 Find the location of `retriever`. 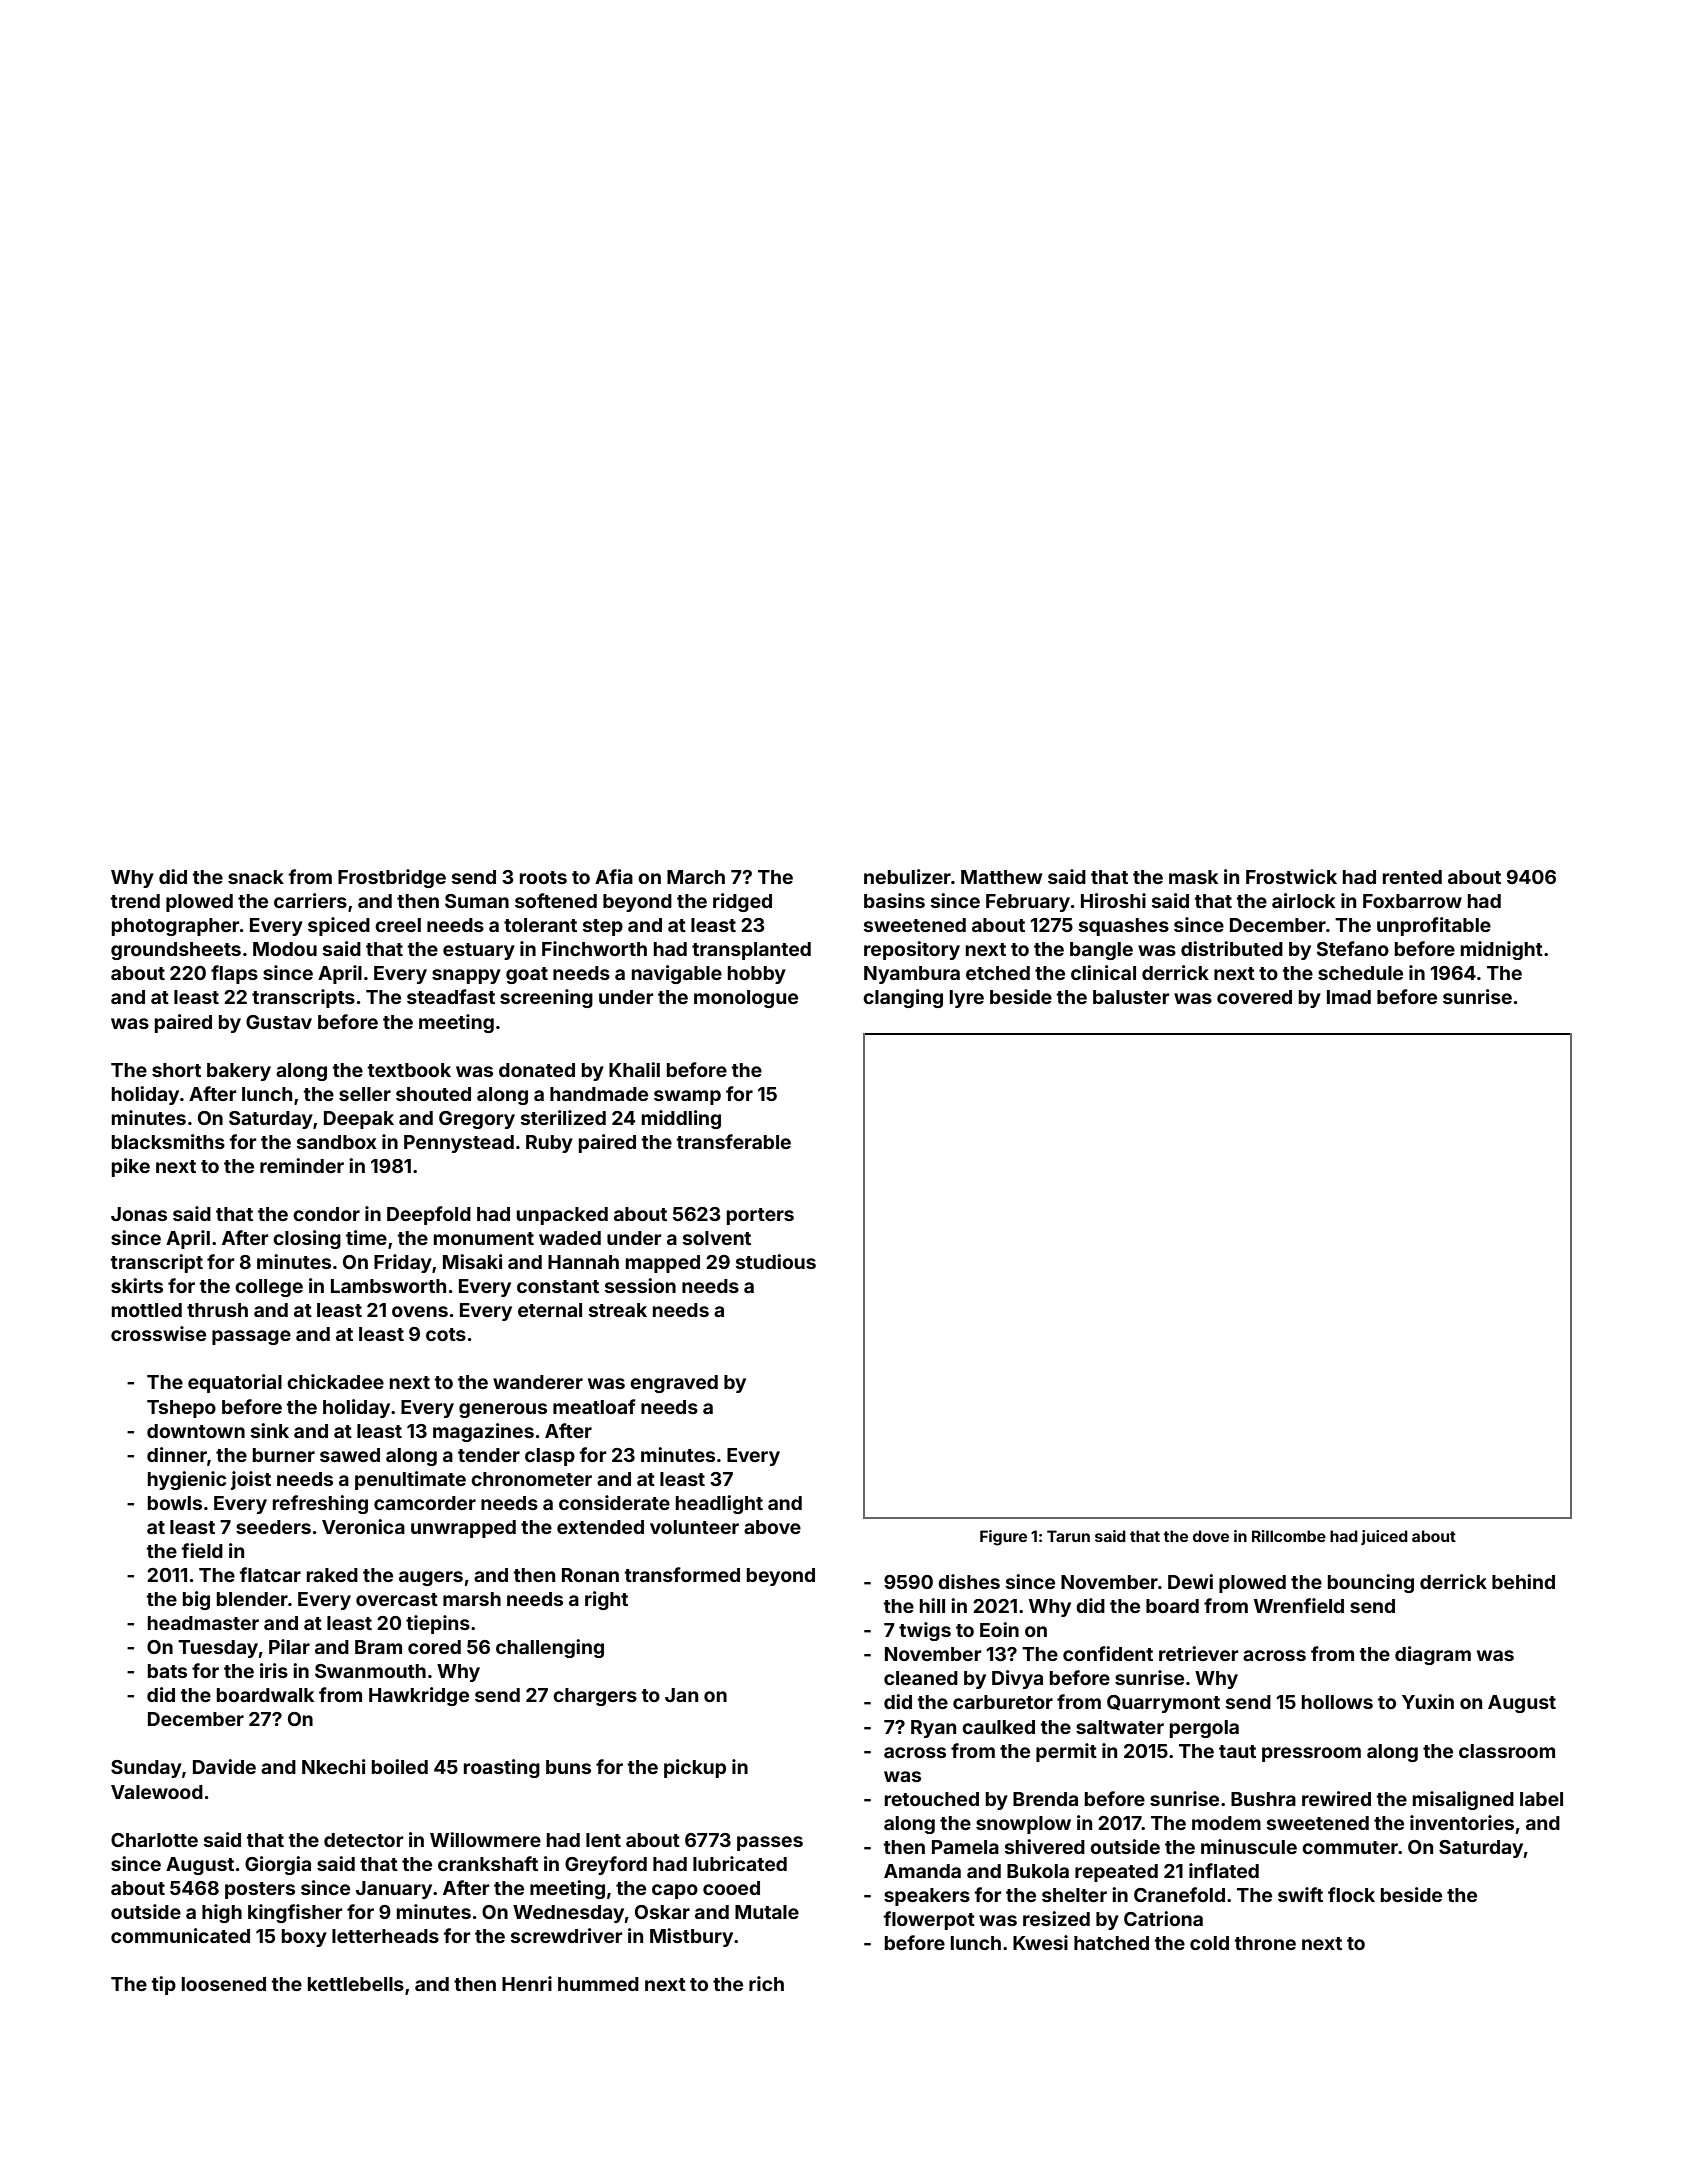

retriever is located at coordinates (1199, 1653).
